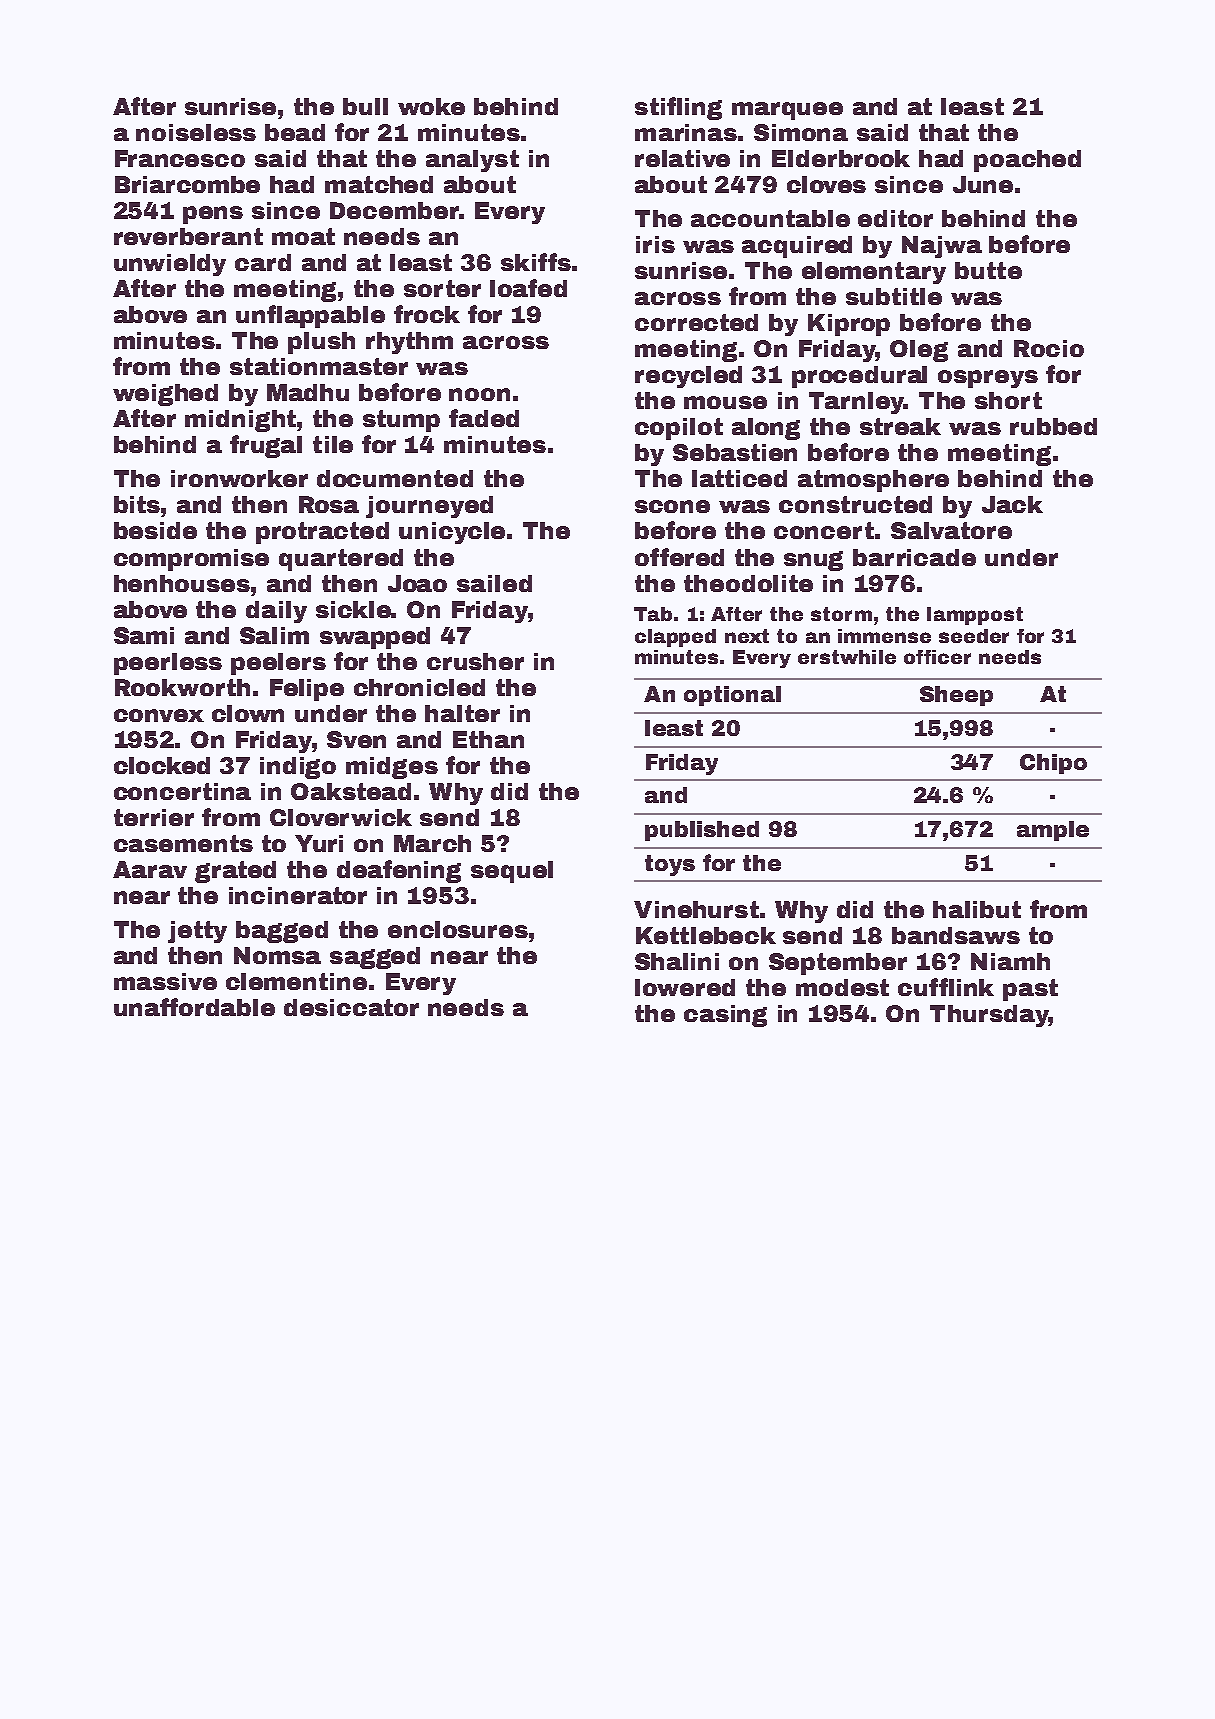 This image has height=1719, width=1215. Describe the element at coordinates (494, 583) in the image. I see `sailed` at that location.
